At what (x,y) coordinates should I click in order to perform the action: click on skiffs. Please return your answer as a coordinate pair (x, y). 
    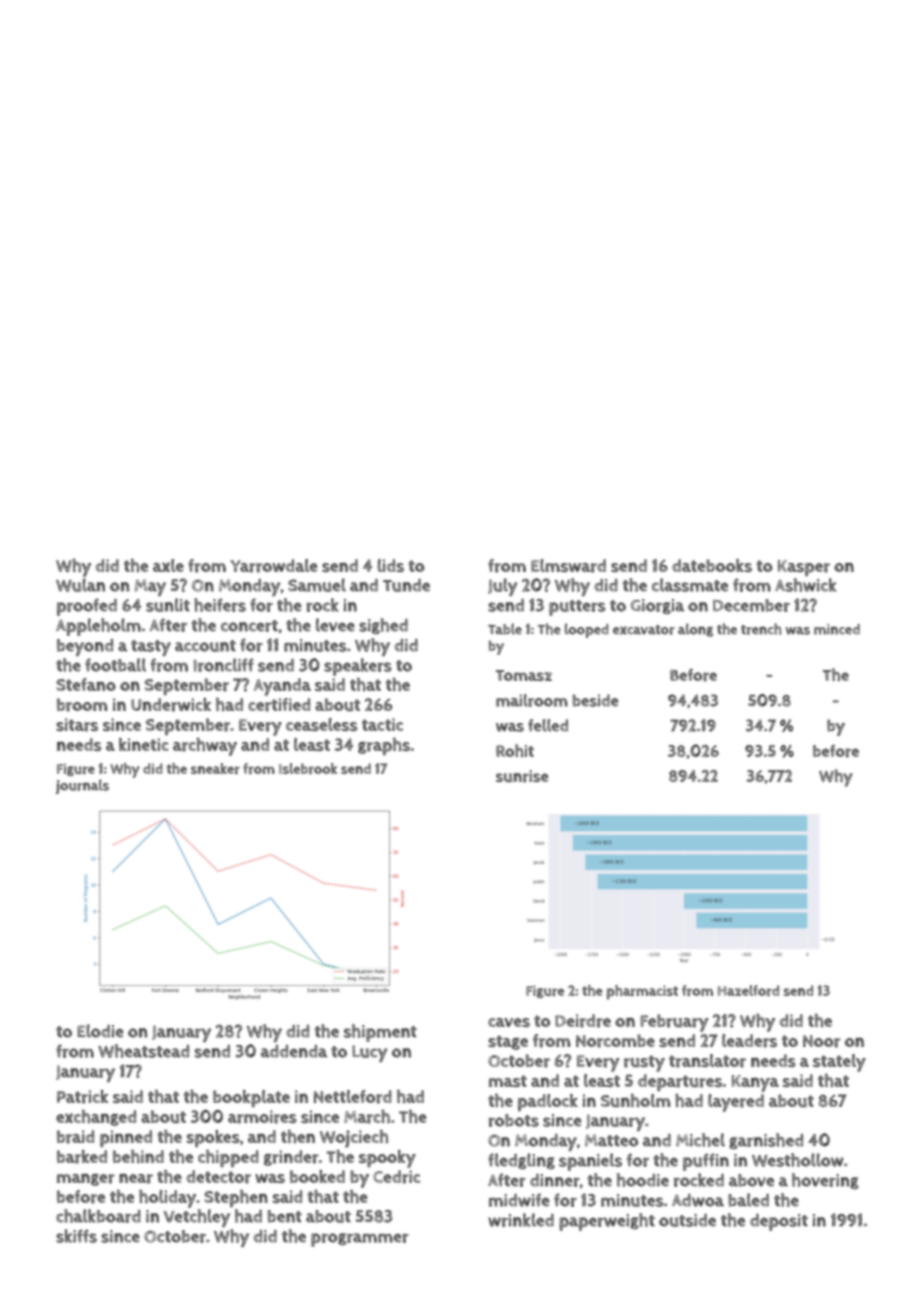
    Looking at the image, I should click on (76, 1236).
